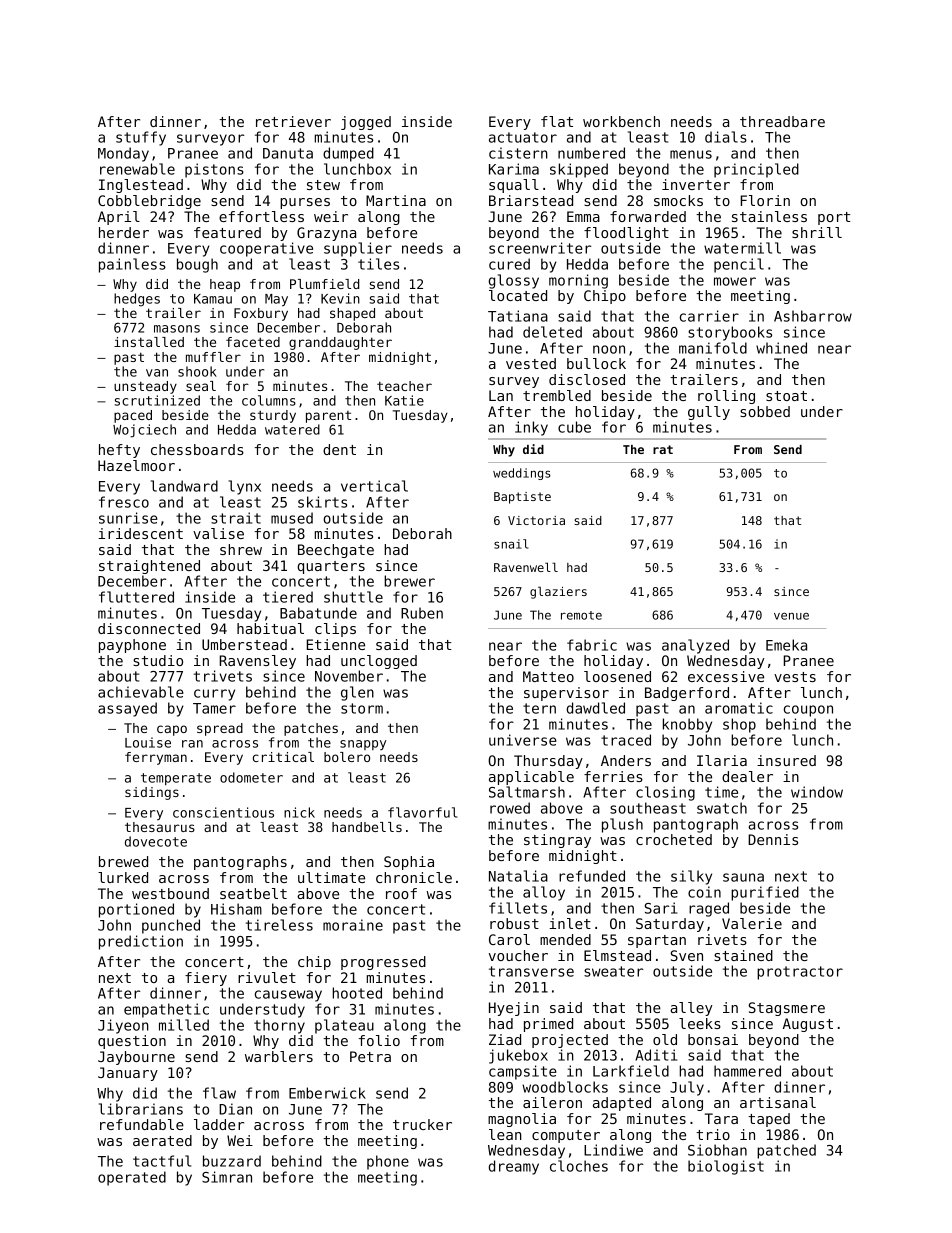 This screenshot has height=1233, width=952. What do you see at coordinates (311, 729) in the screenshot?
I see `patches` at bounding box center [311, 729].
